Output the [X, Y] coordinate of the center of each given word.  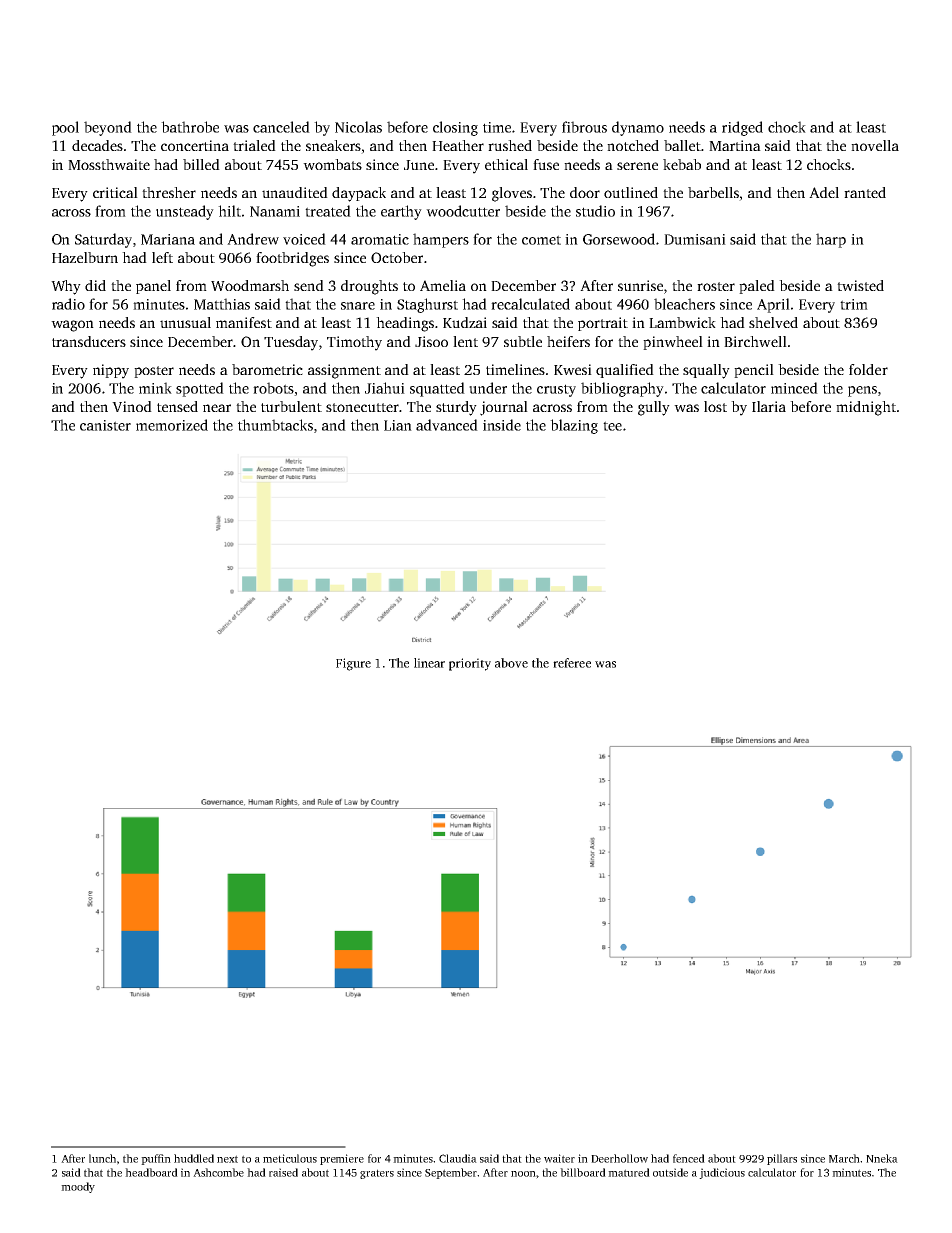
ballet [682, 145]
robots [274, 389]
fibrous [584, 127]
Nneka [882, 1158]
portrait [603, 324]
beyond [108, 128]
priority [470, 664]
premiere [342, 1159]
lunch [102, 1158]
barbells [713, 192]
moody [78, 1187]
